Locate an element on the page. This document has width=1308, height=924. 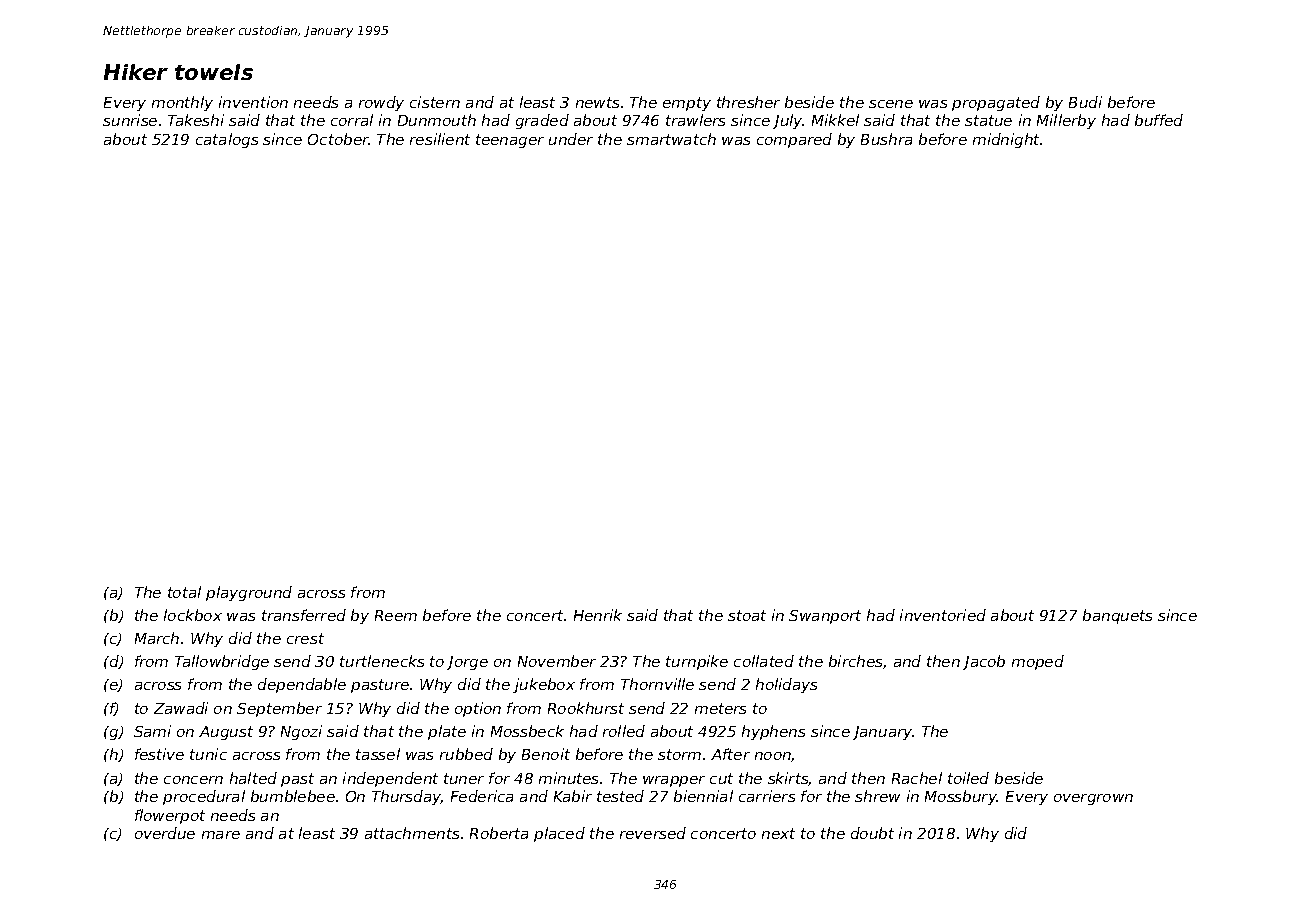
buffed is located at coordinates (1159, 120).
